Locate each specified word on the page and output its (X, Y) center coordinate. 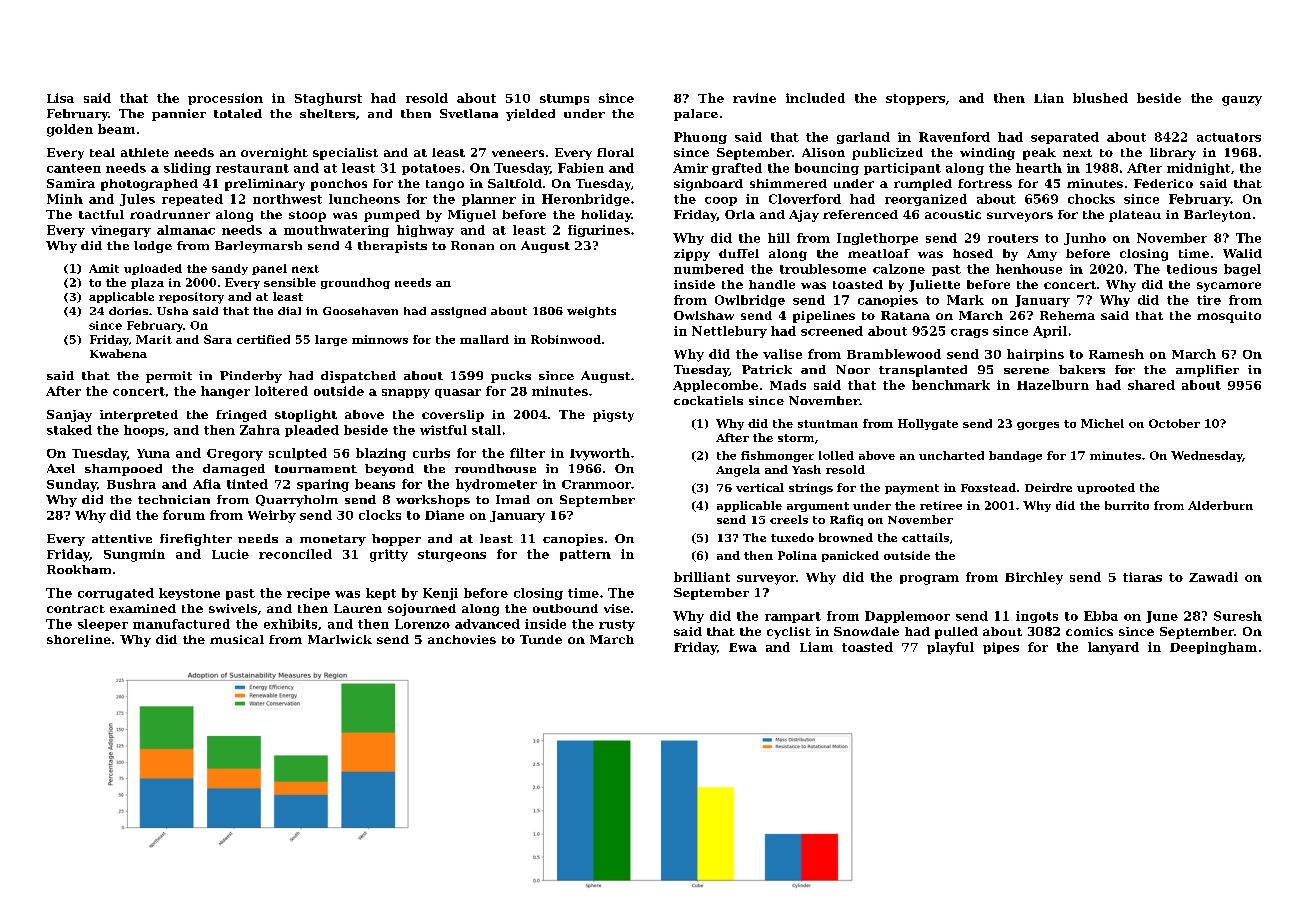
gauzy (1242, 101)
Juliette (934, 286)
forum (184, 515)
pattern (585, 555)
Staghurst (328, 99)
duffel (739, 253)
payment (912, 489)
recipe (308, 594)
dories (128, 311)
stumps (564, 99)
